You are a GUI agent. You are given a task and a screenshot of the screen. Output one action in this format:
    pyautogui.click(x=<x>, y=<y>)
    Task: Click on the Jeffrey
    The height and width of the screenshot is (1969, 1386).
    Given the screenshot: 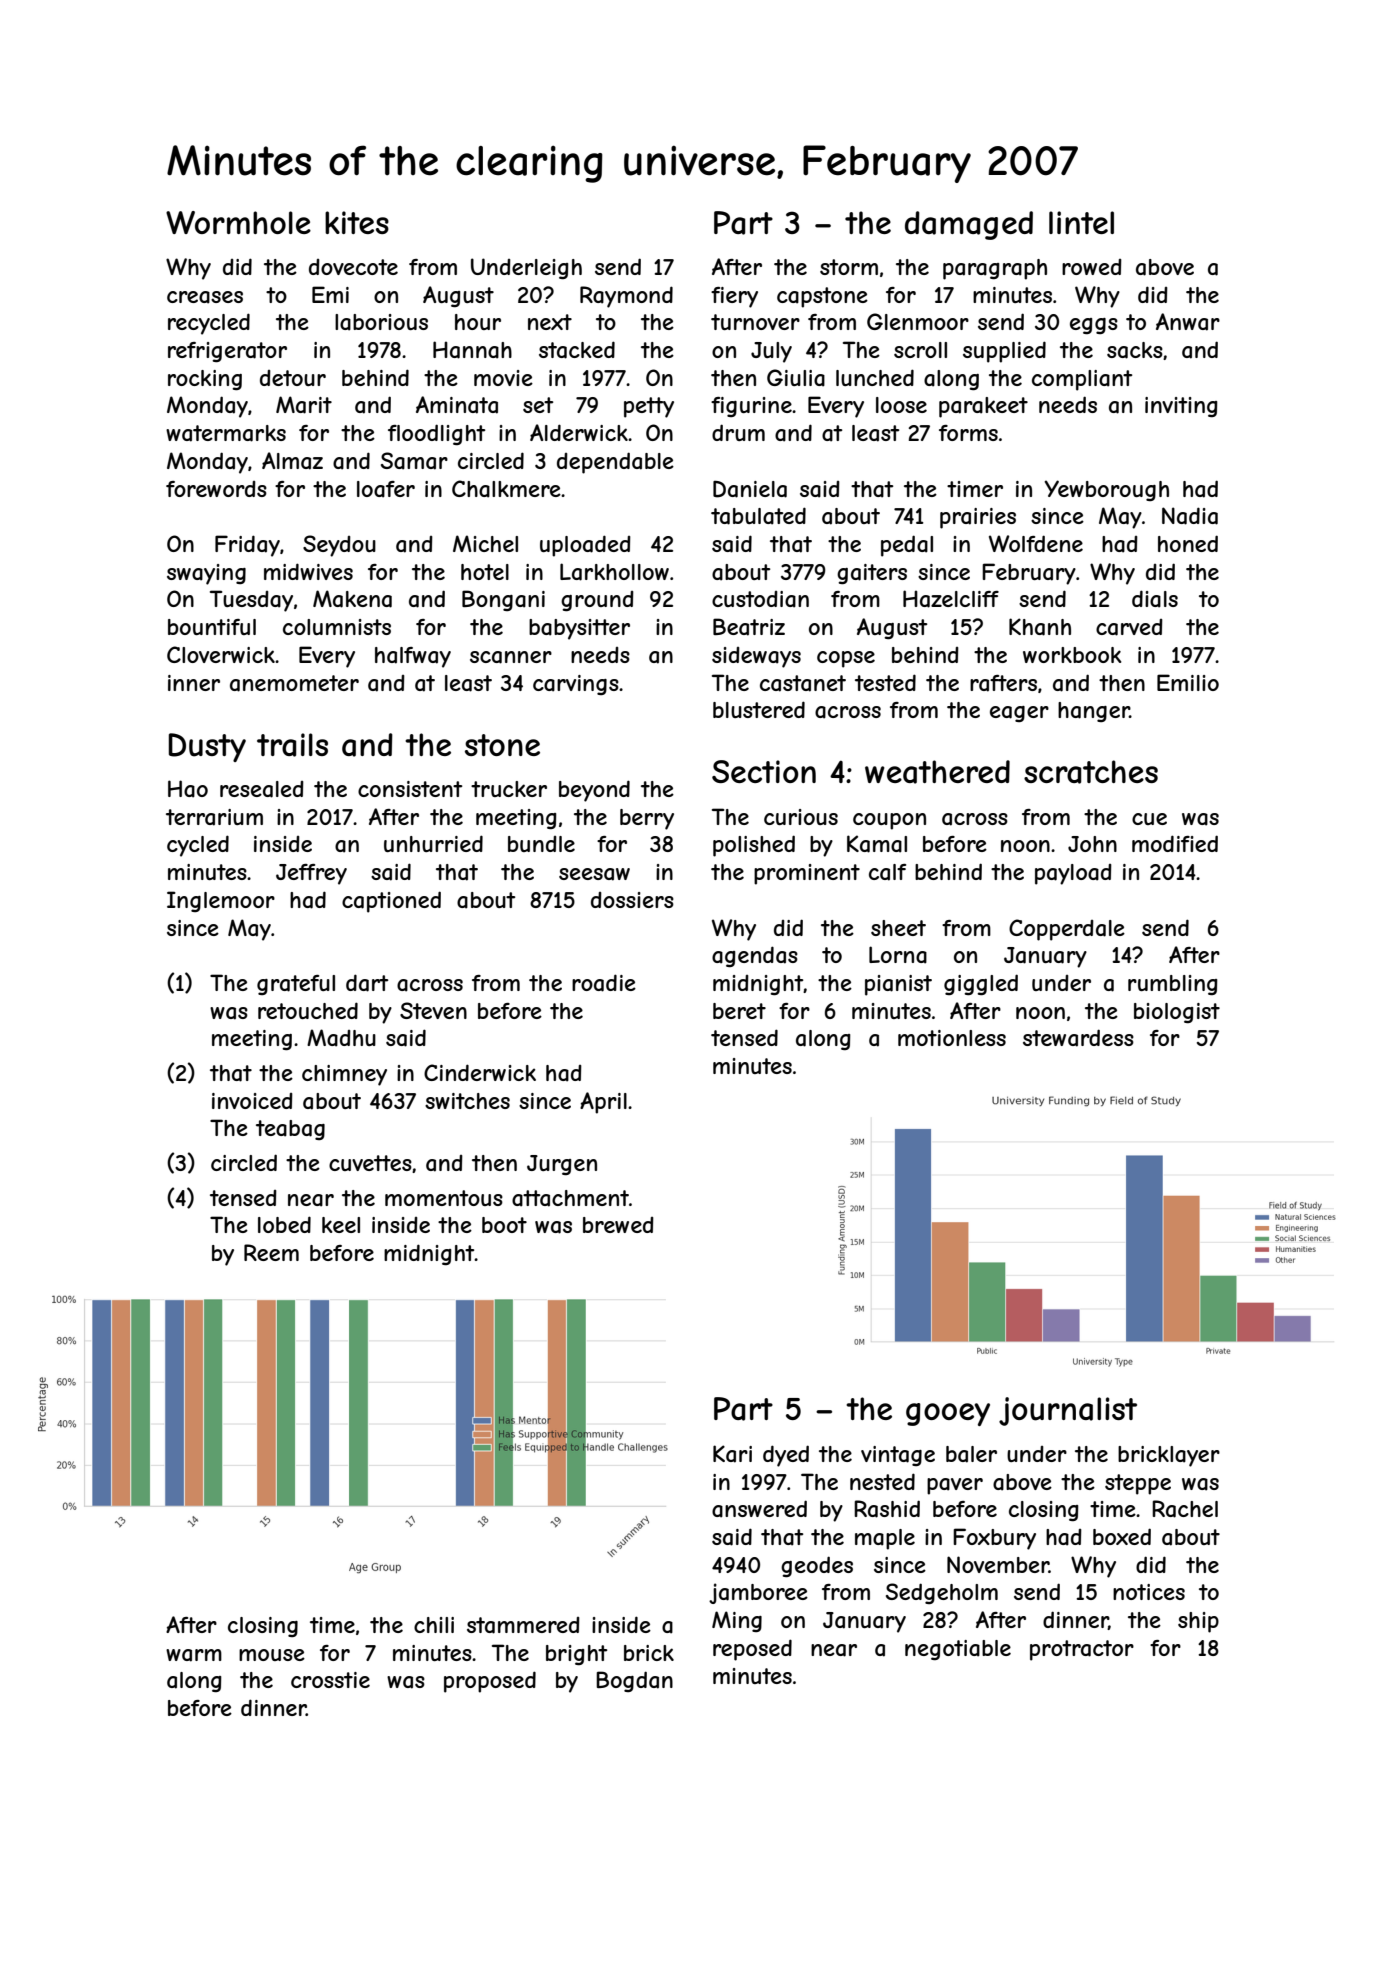 What is the action you would take?
    pyautogui.click(x=311, y=874)
